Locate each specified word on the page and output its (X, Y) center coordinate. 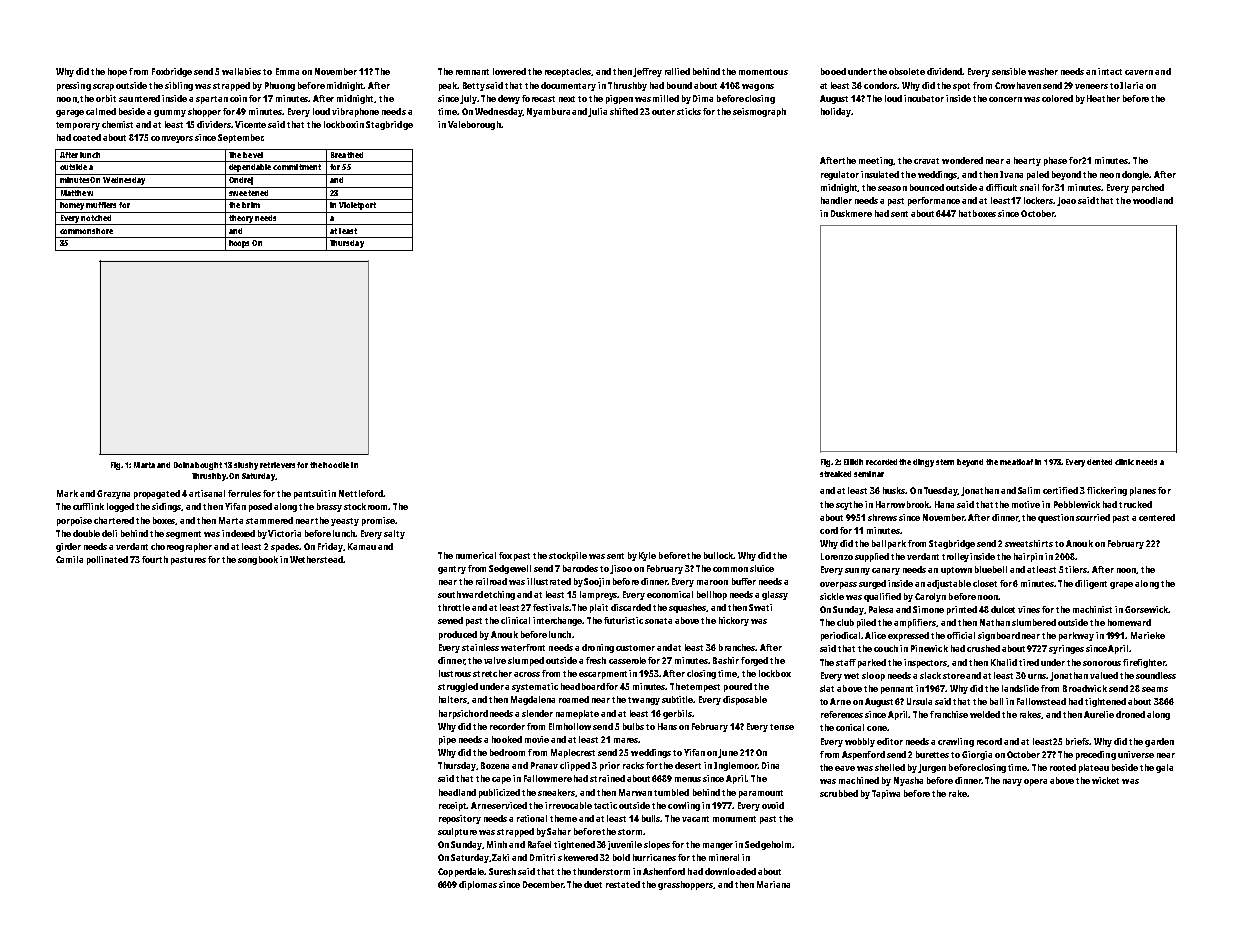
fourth (155, 559)
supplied (872, 557)
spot (961, 87)
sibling (179, 86)
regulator (840, 175)
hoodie (336, 465)
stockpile (568, 556)
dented (1099, 462)
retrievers (277, 465)
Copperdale (461, 872)
